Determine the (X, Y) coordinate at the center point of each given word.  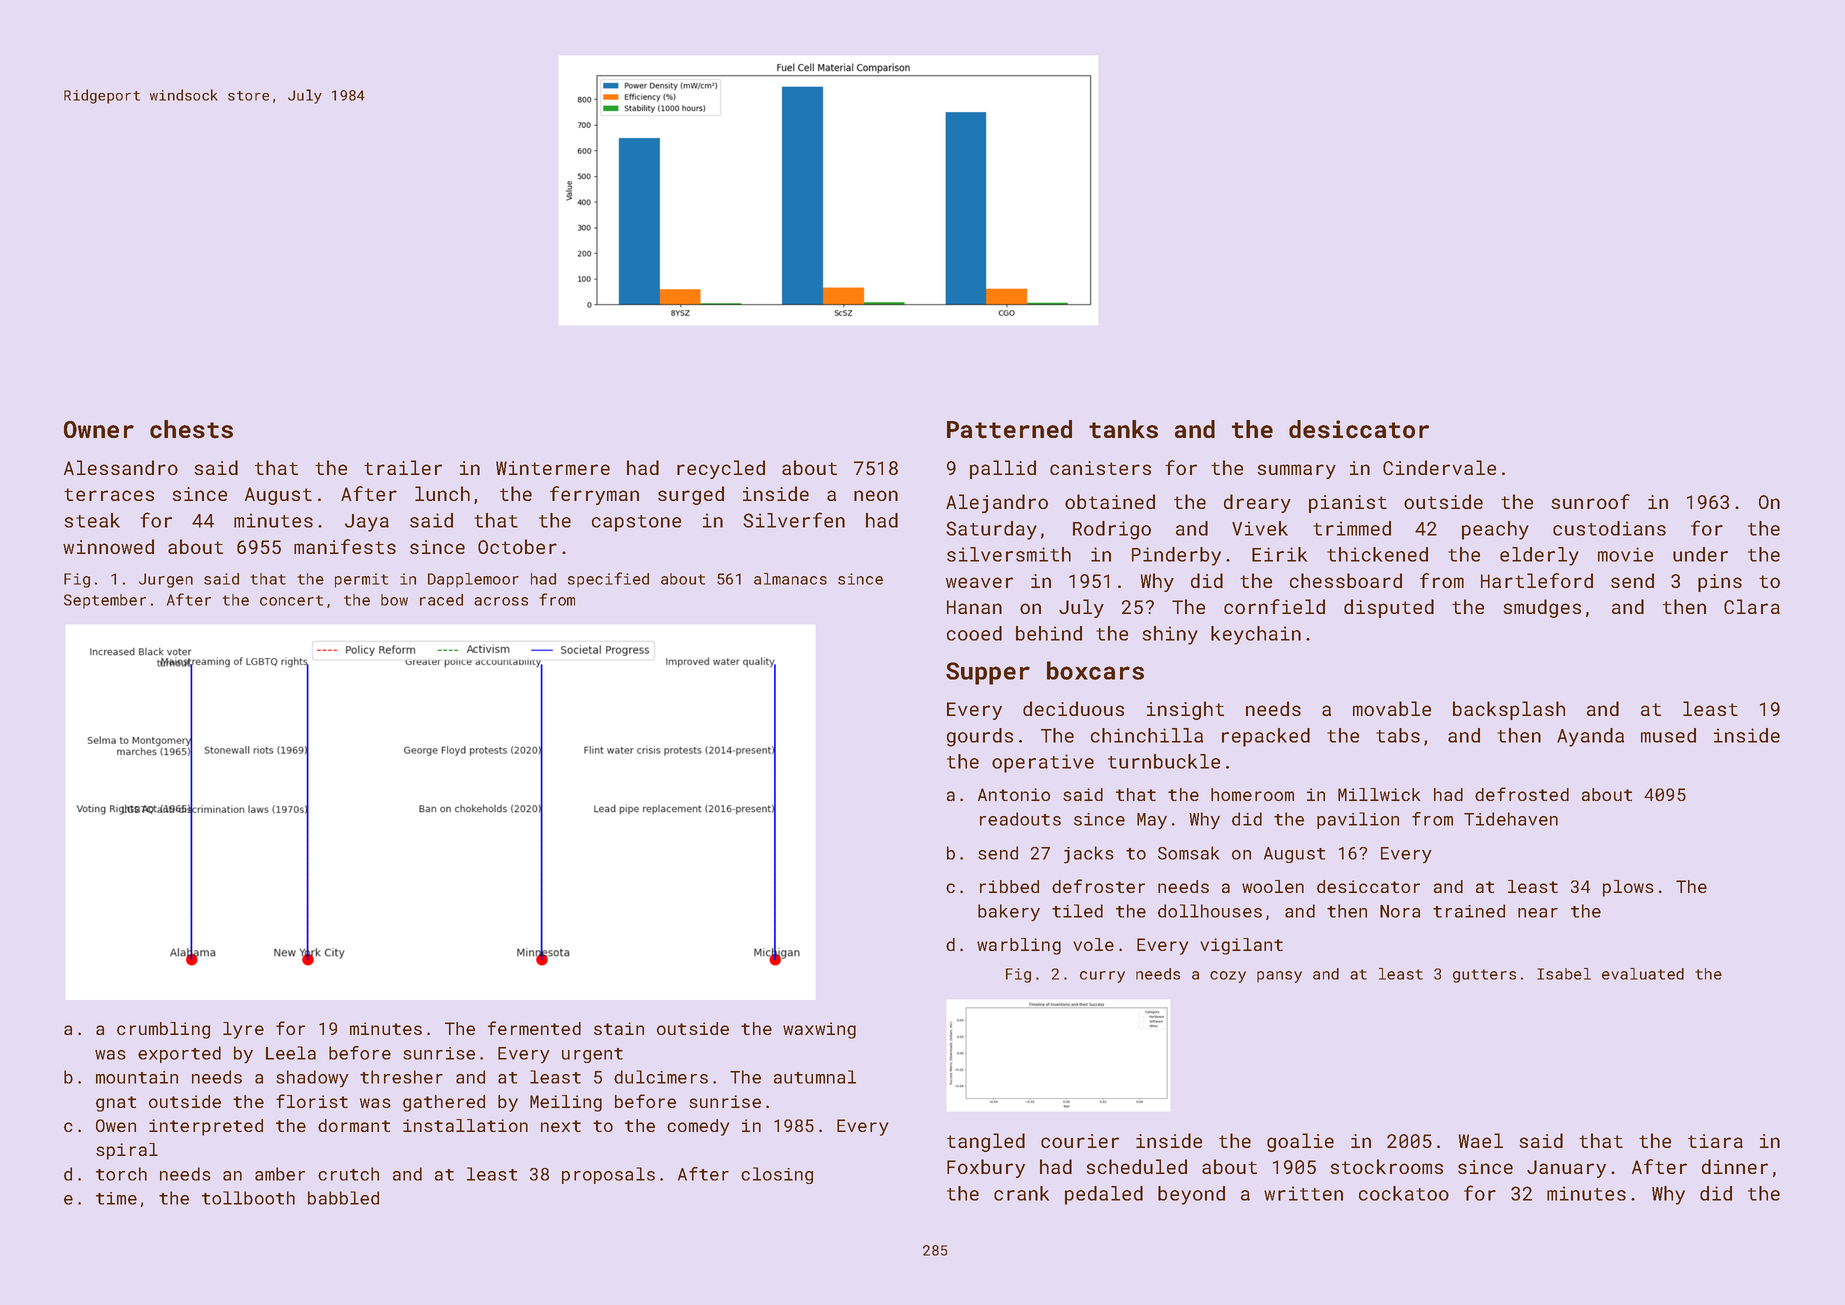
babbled (343, 1198)
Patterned (1009, 429)
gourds (980, 737)
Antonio (1014, 794)
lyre (243, 1030)
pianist (1348, 504)
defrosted (1522, 794)
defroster (1098, 886)
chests (191, 429)
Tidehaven (1511, 819)
